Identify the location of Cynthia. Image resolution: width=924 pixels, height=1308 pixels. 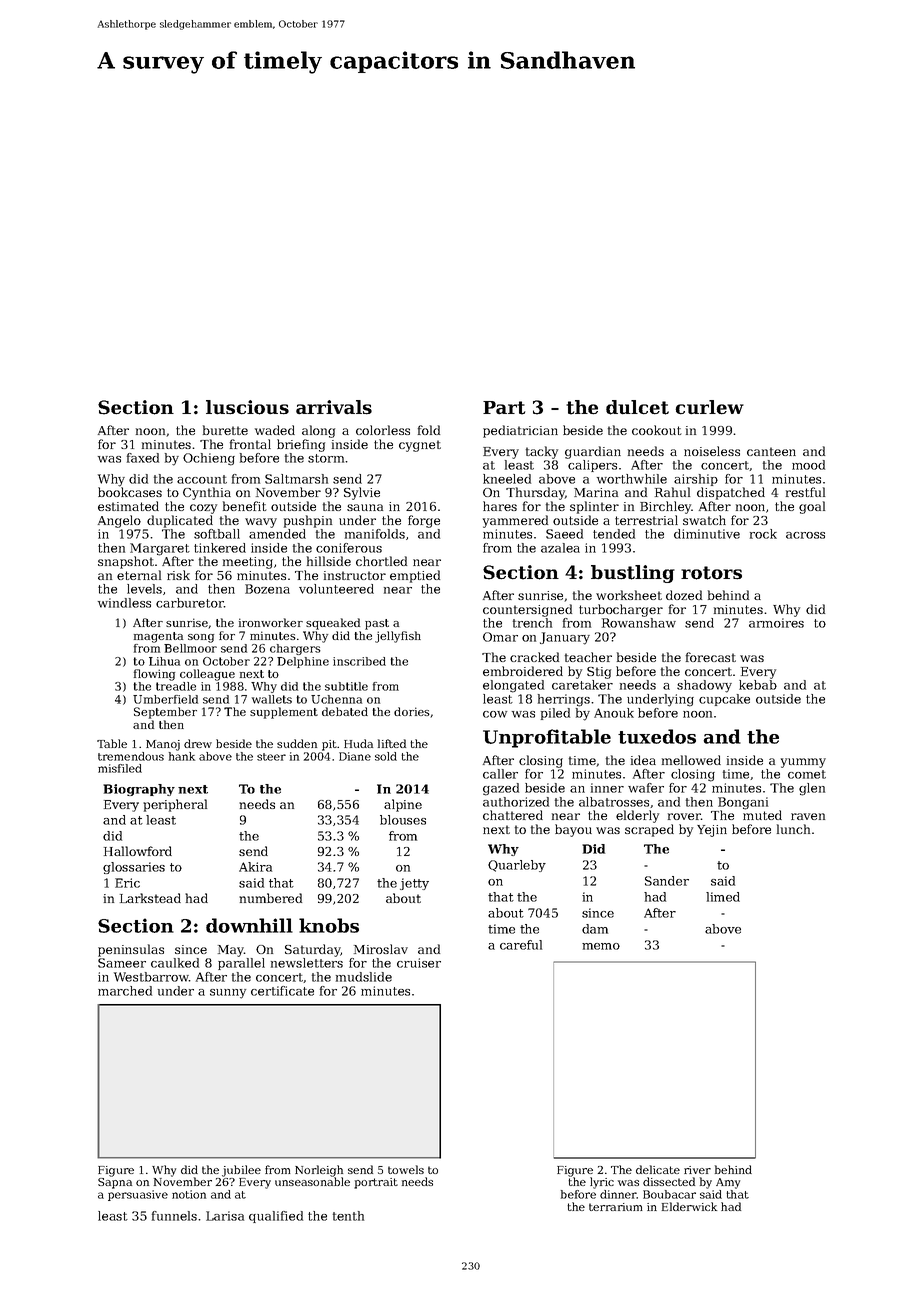
(207, 493).
